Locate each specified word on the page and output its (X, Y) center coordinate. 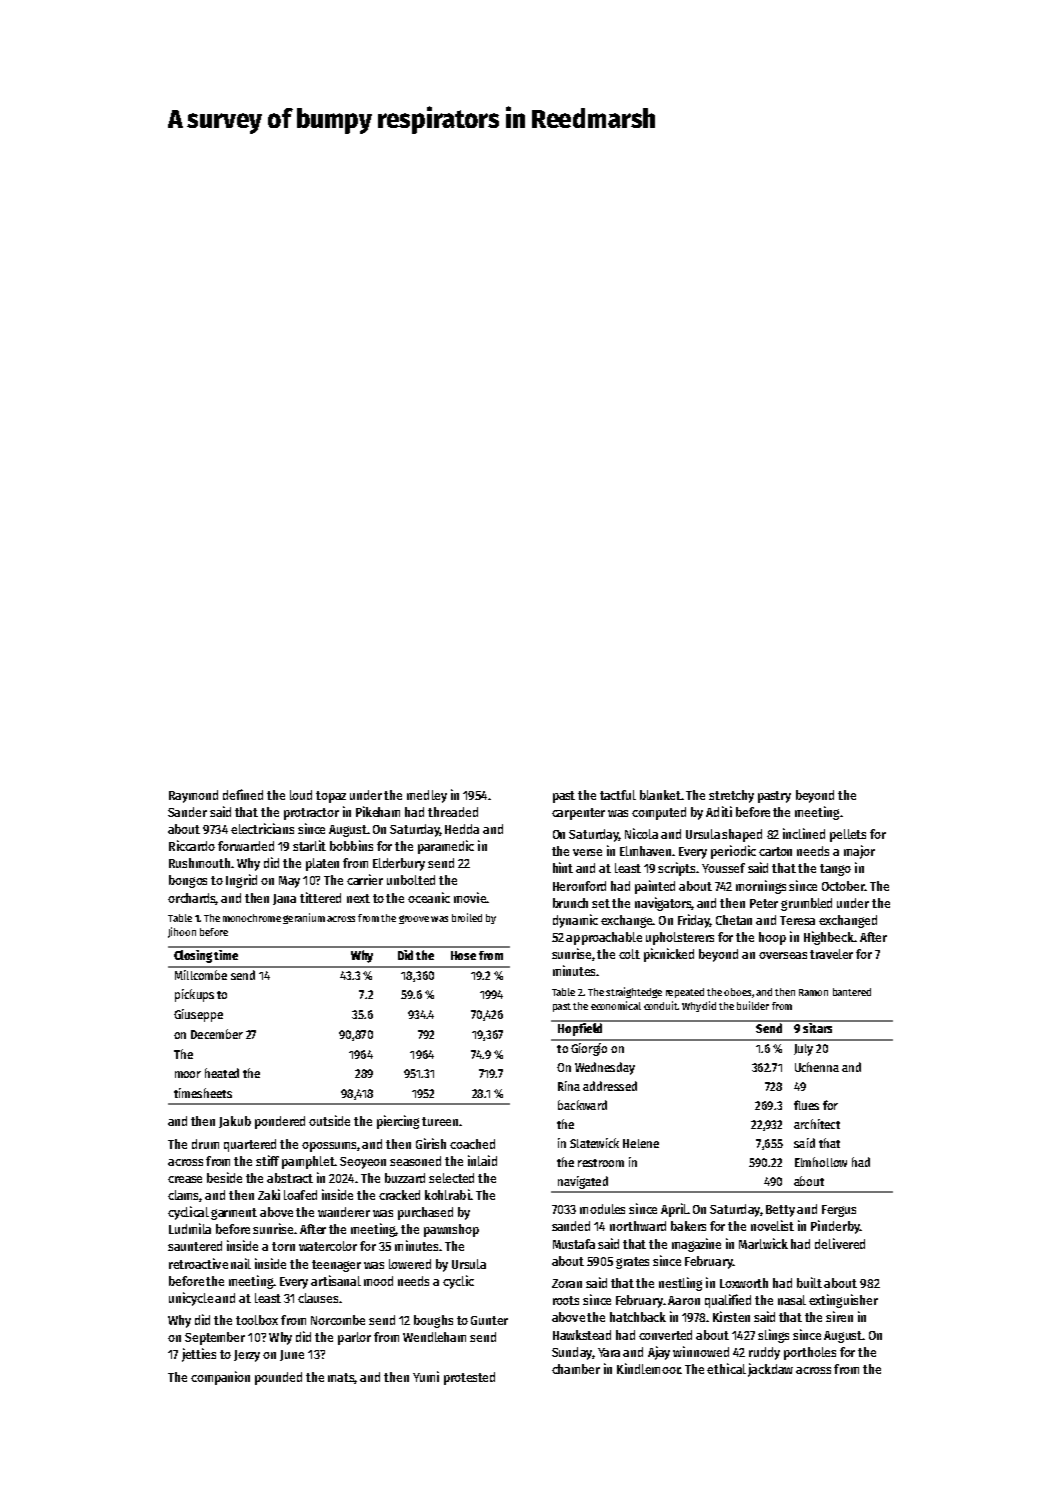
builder (753, 1005)
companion (220, 1378)
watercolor (328, 1246)
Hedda (462, 829)
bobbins (351, 845)
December (217, 1034)
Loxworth (744, 1283)
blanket (660, 795)
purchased (425, 1213)
